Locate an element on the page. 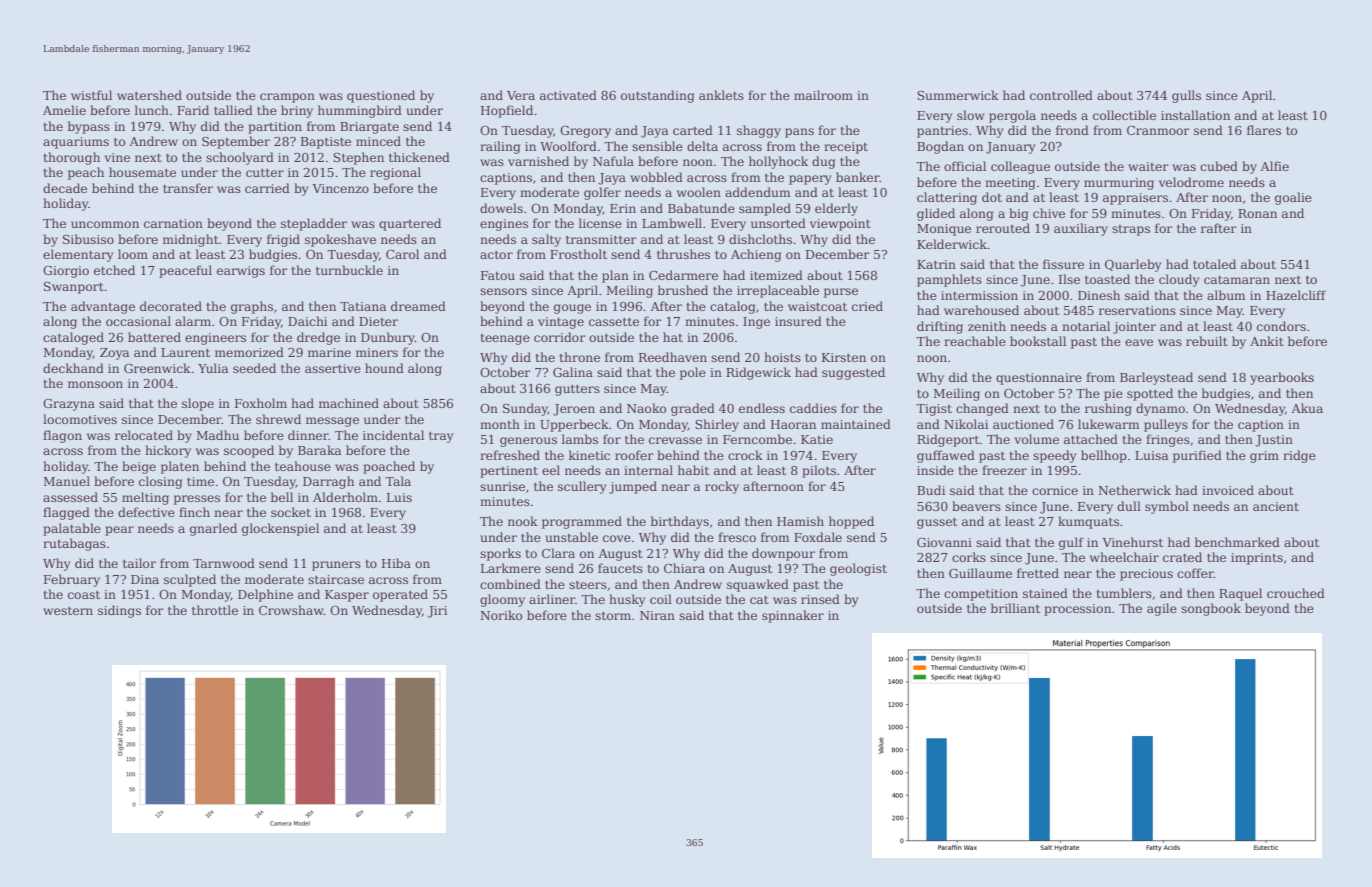  coffer is located at coordinates (1195, 573).
